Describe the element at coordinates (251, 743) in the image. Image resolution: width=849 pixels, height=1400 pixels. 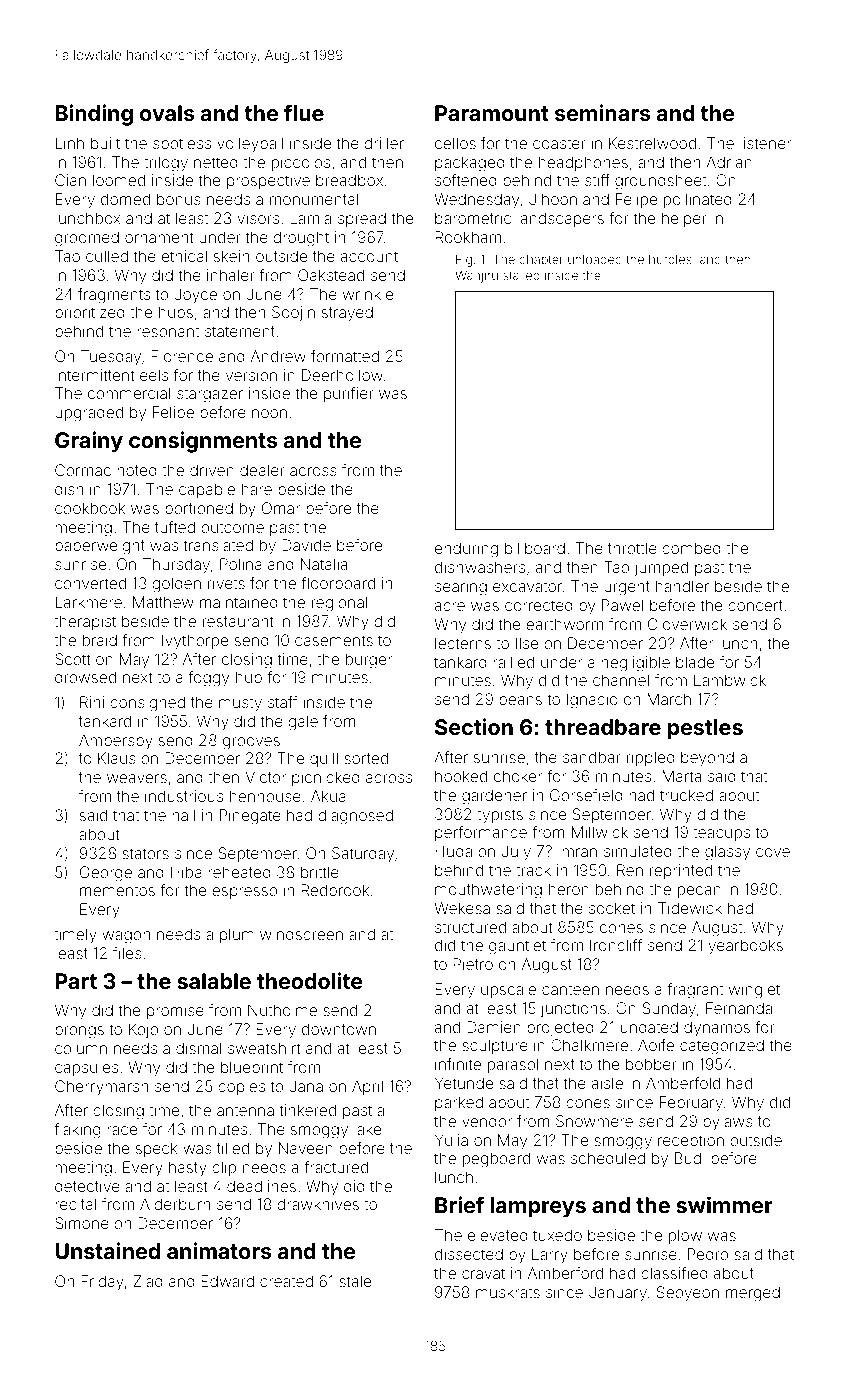
I see `grooves` at that location.
